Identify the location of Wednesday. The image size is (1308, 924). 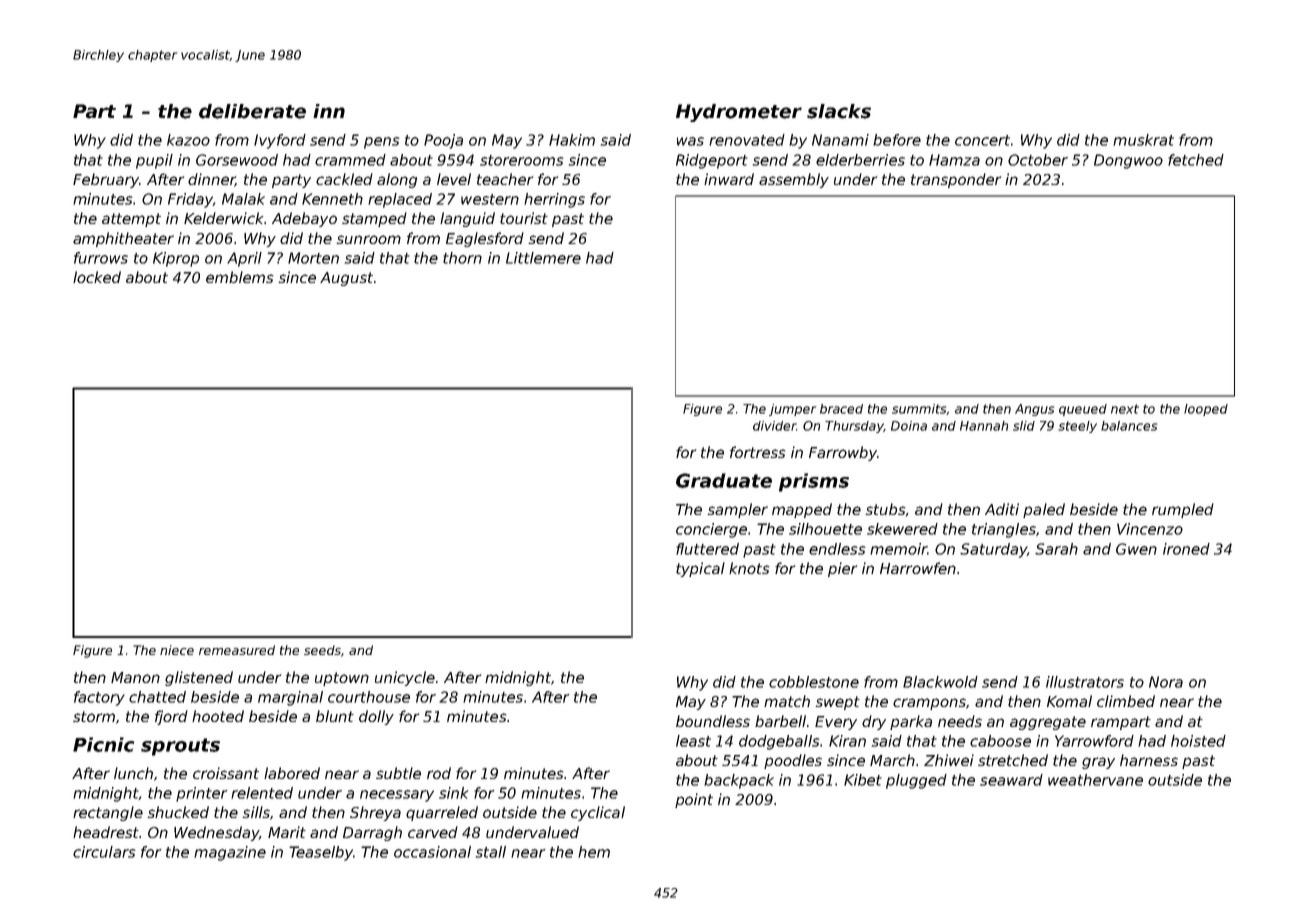
(216, 833).
